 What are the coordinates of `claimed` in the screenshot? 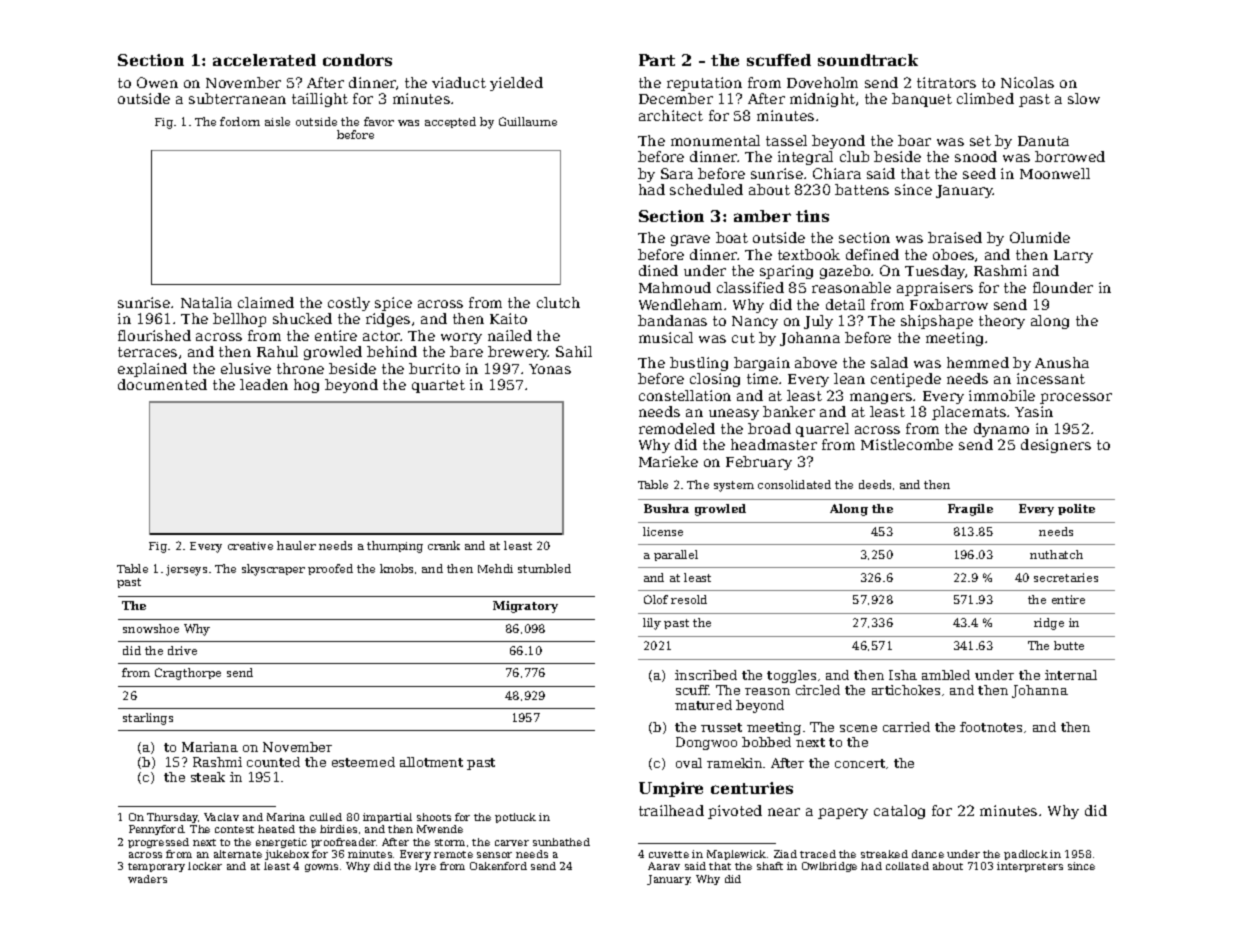 It's located at (266, 302).
